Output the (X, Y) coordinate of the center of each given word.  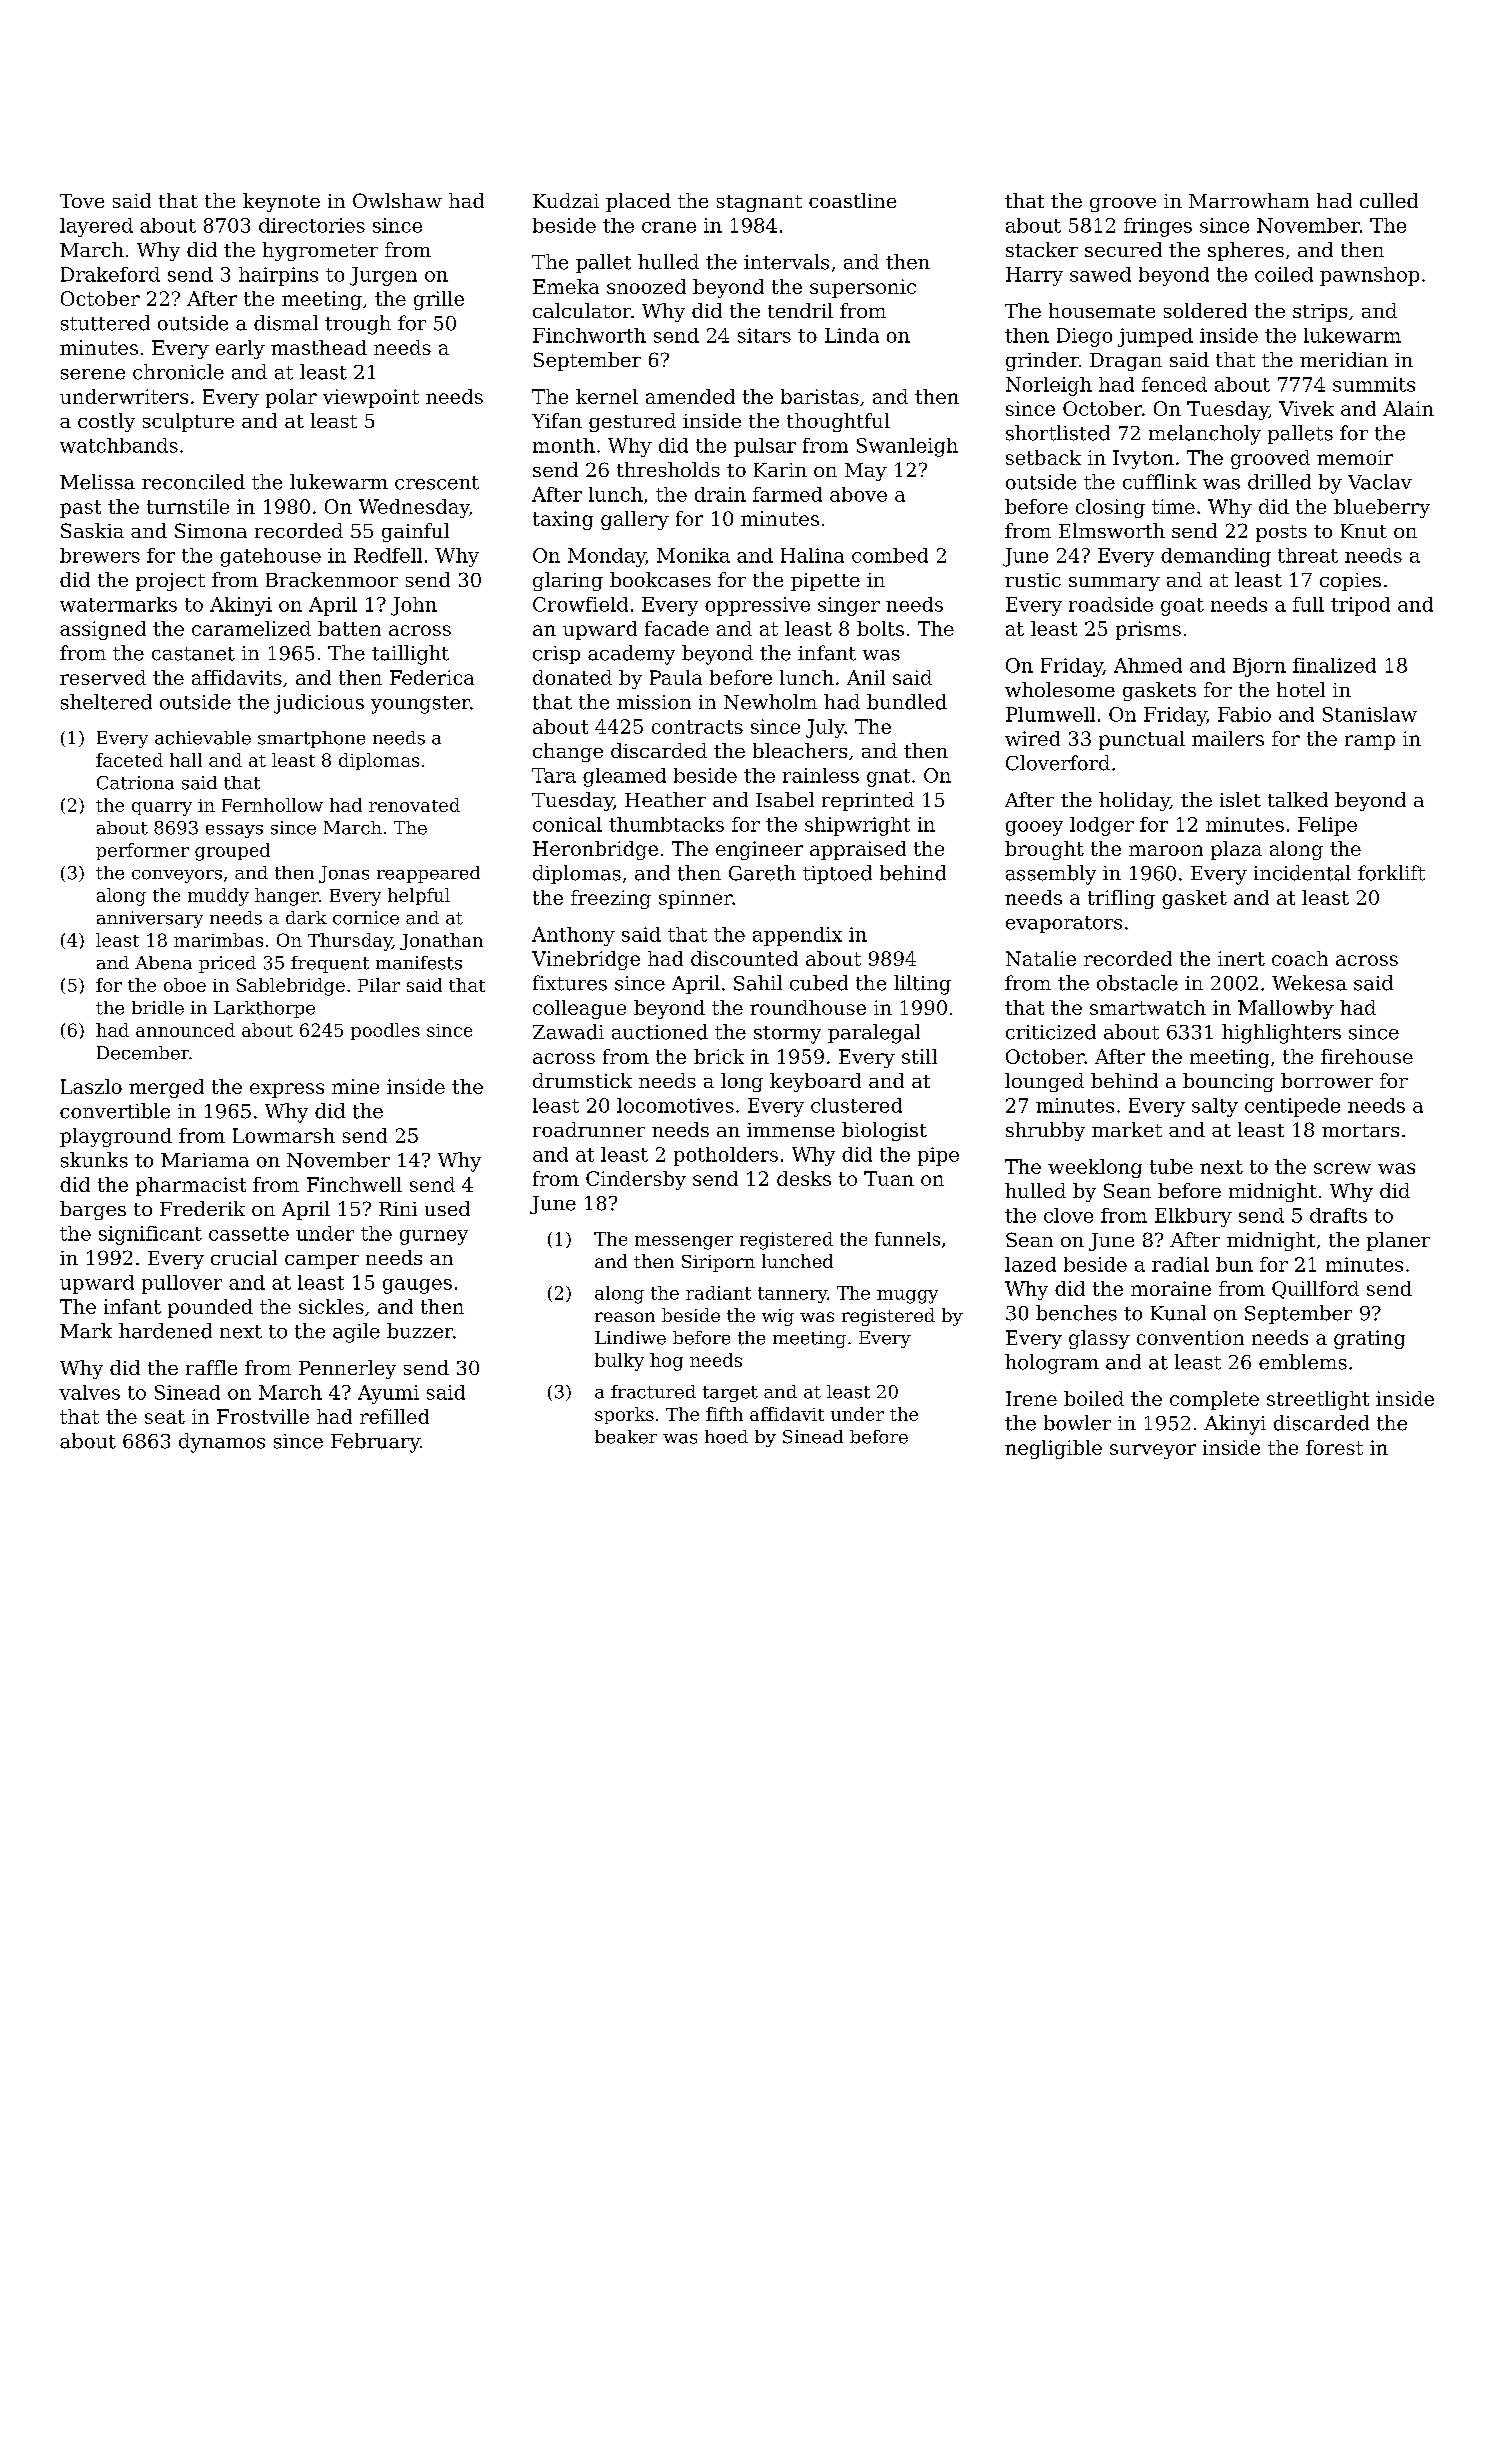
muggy (907, 1297)
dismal (286, 323)
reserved (103, 677)
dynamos (222, 1443)
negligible (1053, 1449)
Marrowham (1249, 200)
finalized (1334, 665)
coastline (852, 200)
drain (720, 494)
